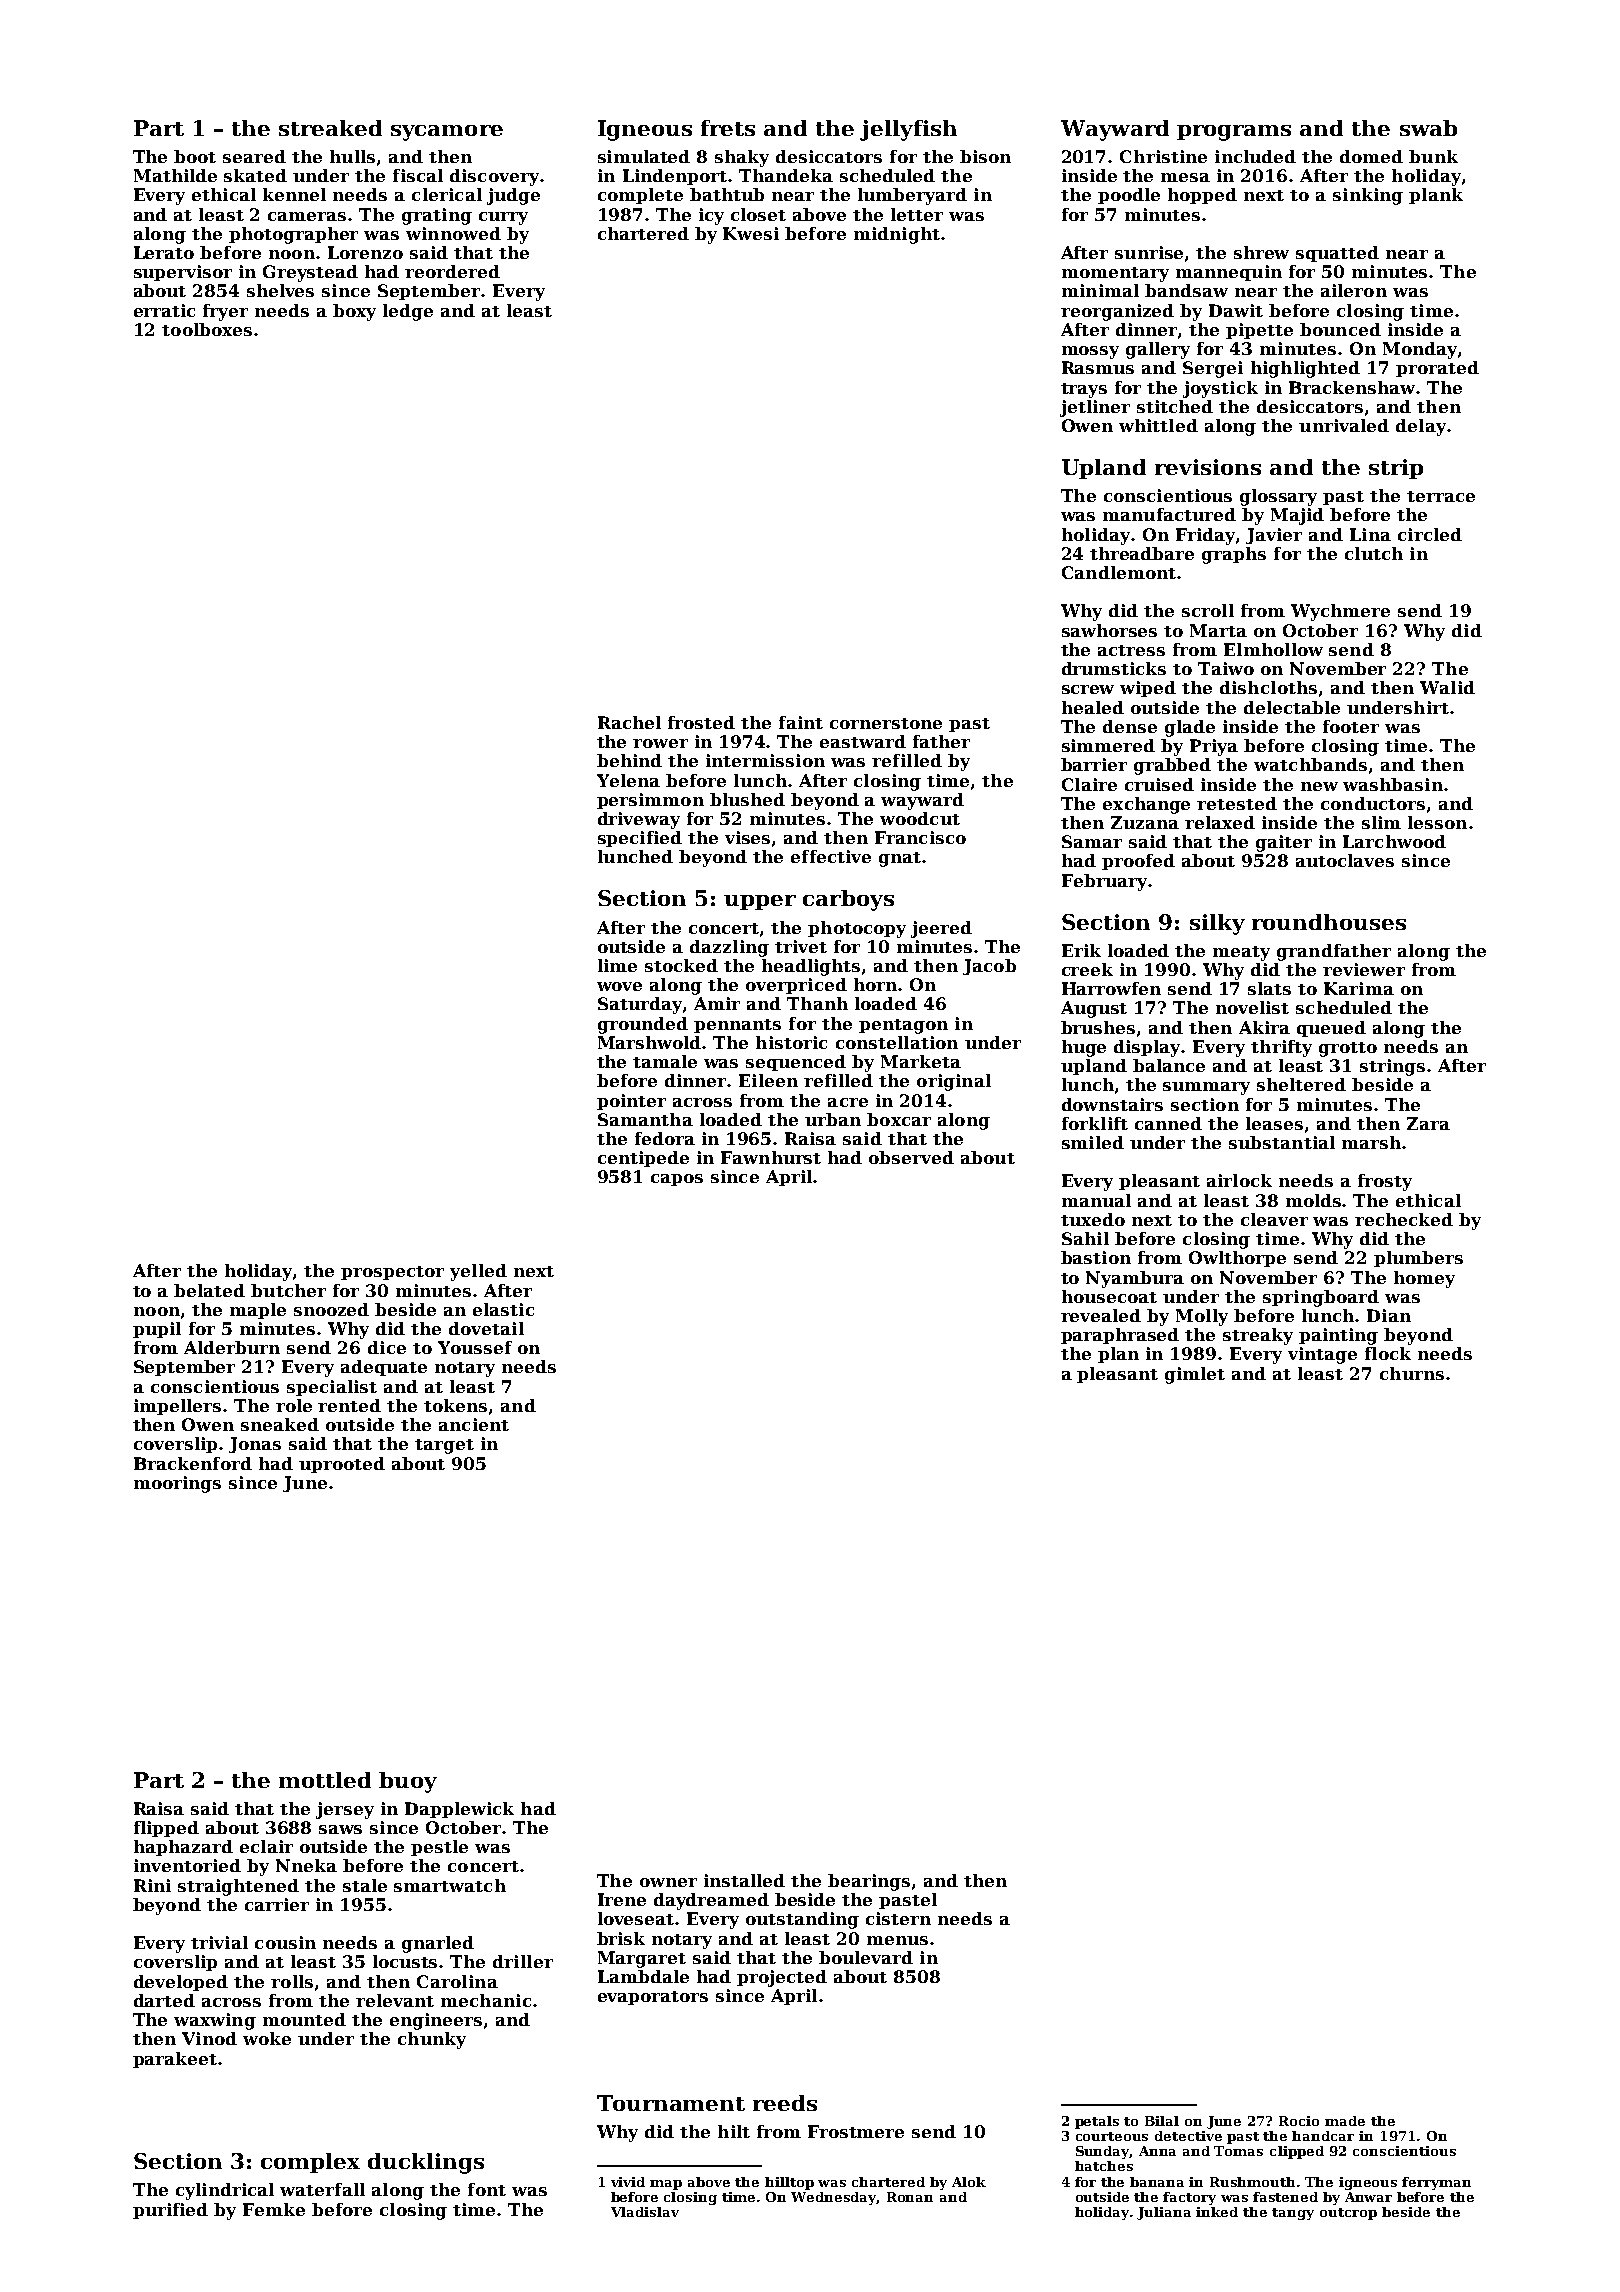  What do you see at coordinates (170, 2211) in the screenshot?
I see `purified` at bounding box center [170, 2211].
